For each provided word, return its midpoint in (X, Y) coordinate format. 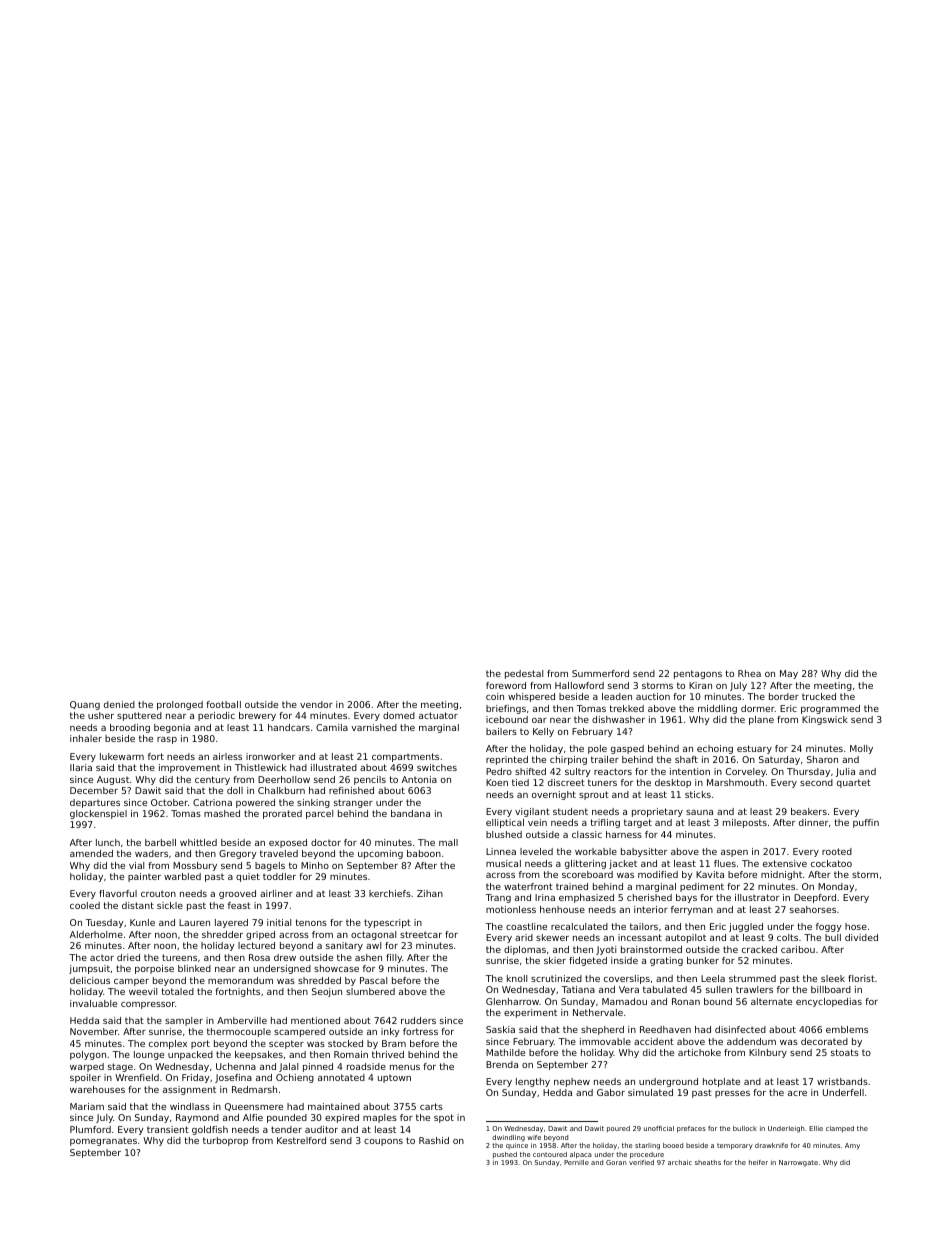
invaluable (93, 1003)
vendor (316, 704)
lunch (108, 842)
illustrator (757, 897)
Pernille (576, 1162)
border (784, 696)
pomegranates (103, 1141)
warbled (182, 876)
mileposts (745, 823)
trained (572, 886)
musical (503, 863)
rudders (418, 1020)
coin (495, 696)
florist (861, 978)
